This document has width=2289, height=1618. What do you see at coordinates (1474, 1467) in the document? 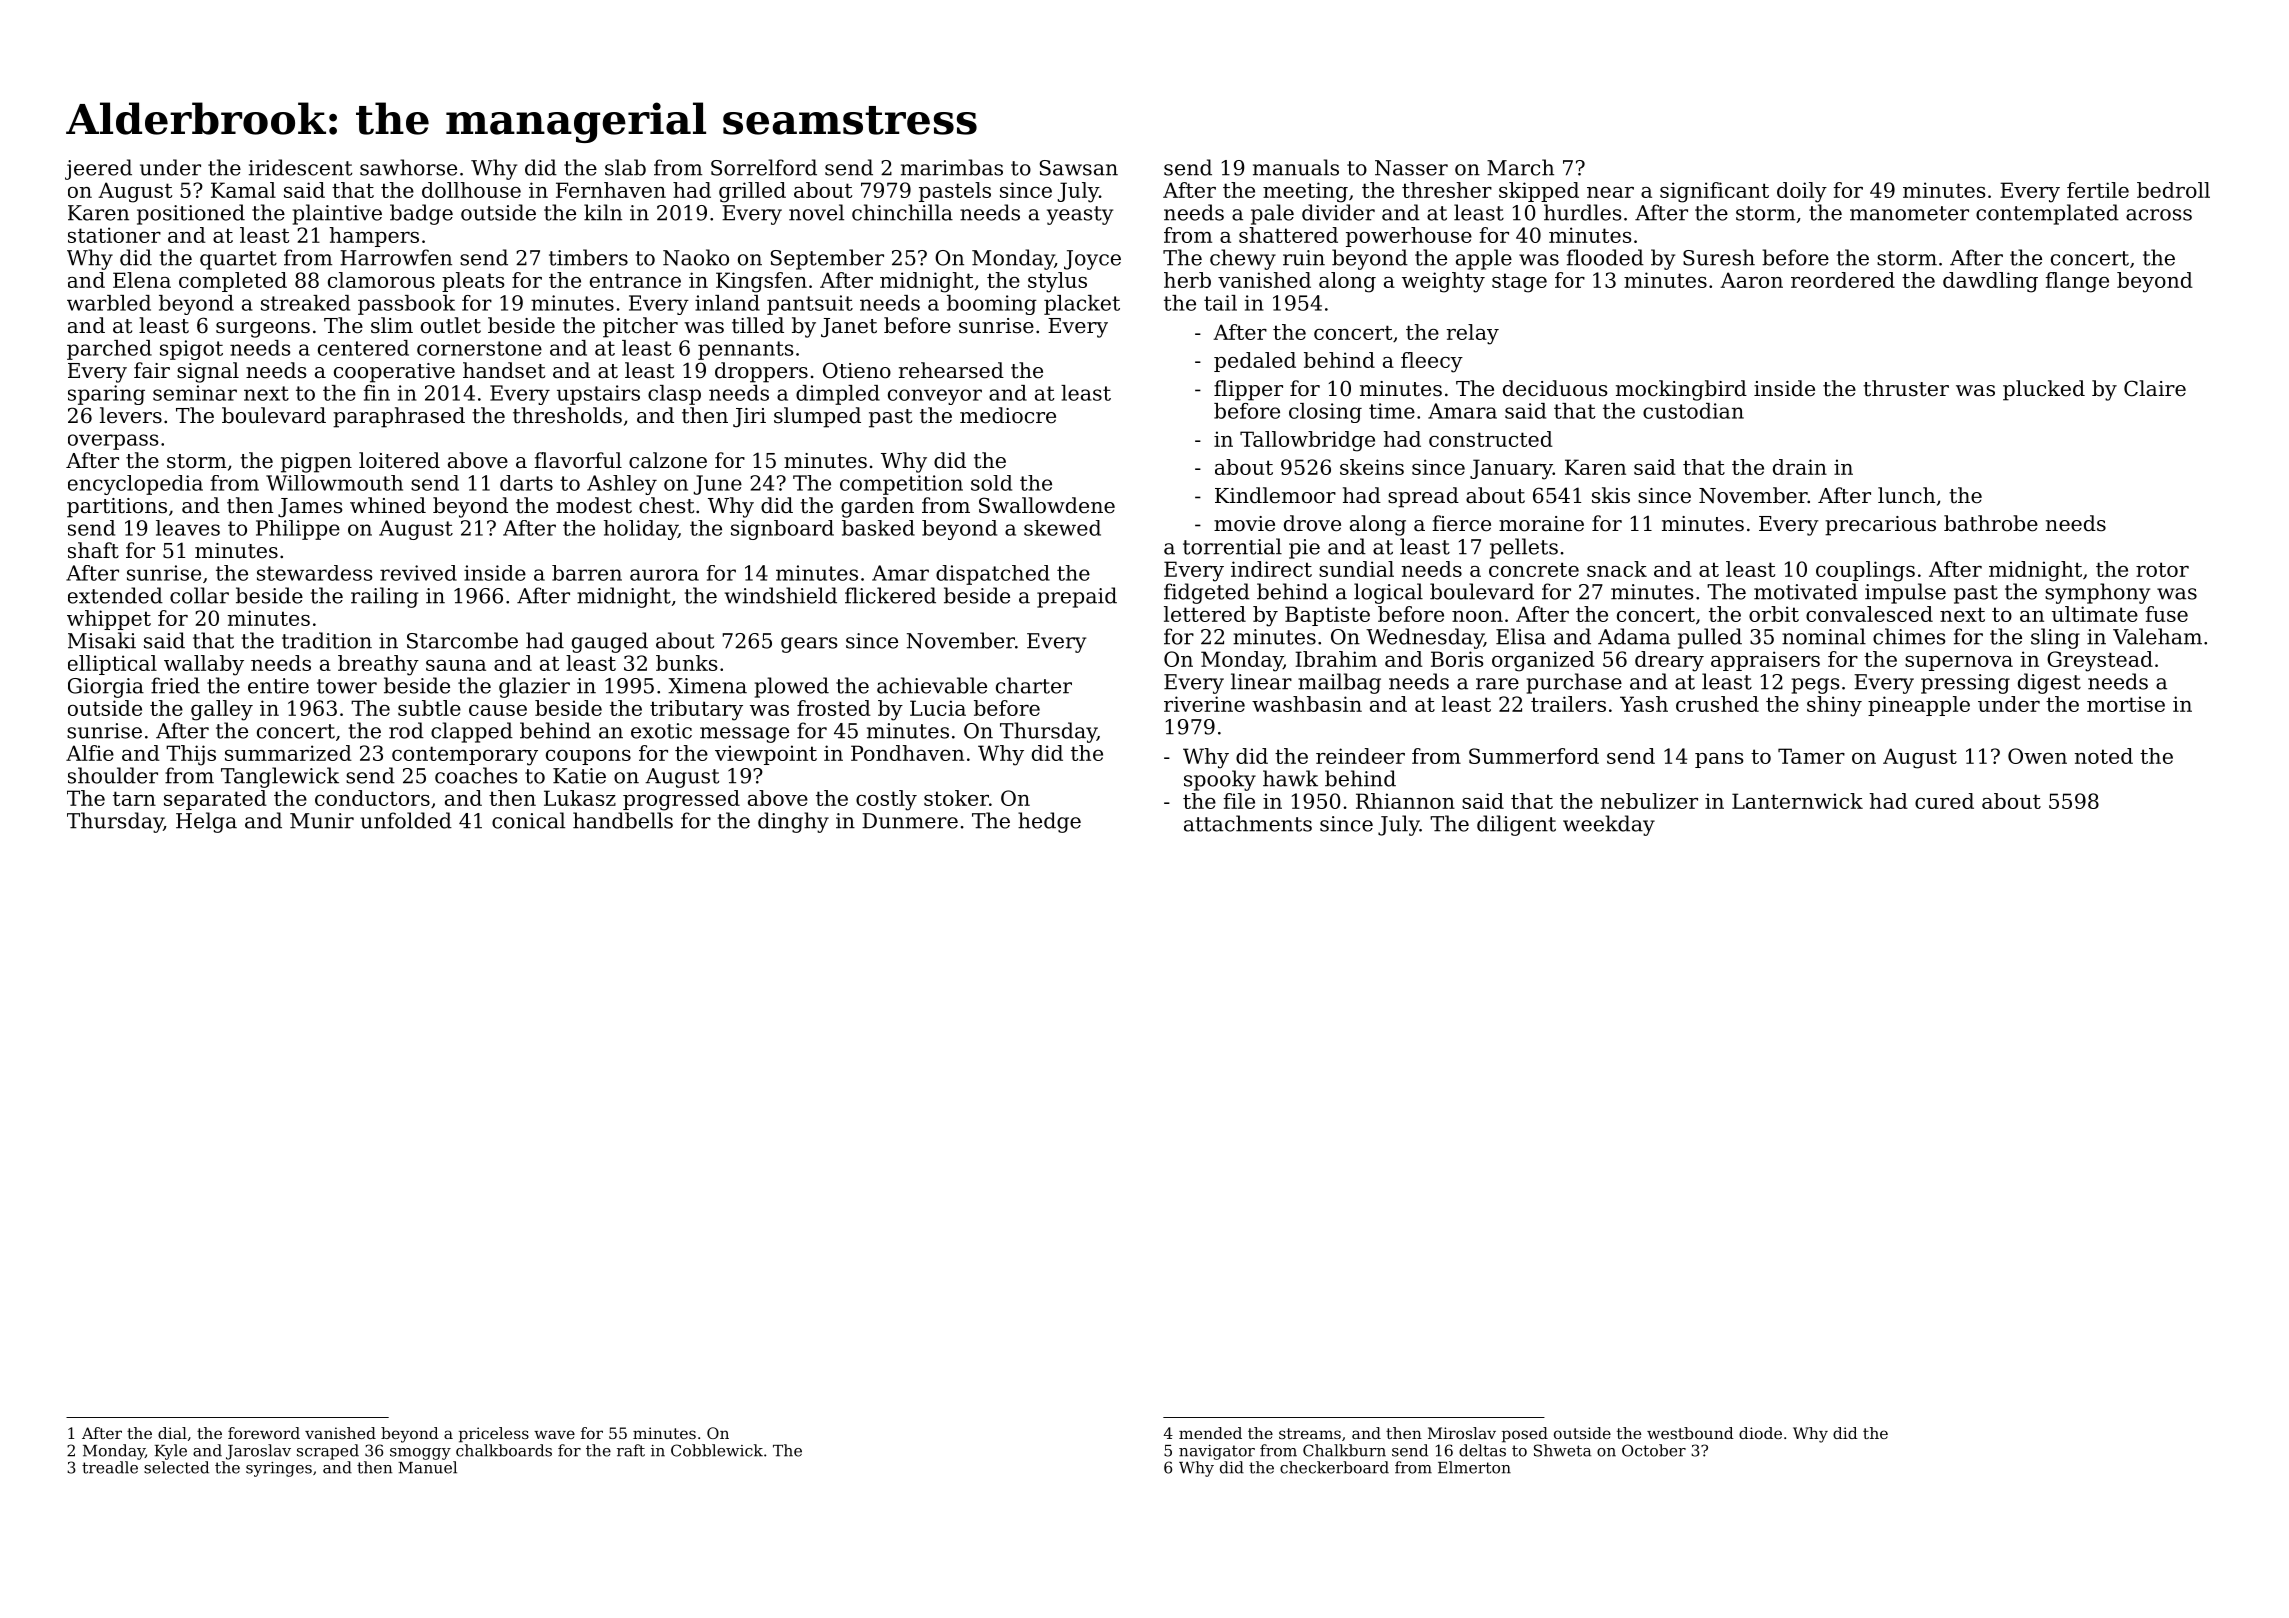
I see `Elmerton` at bounding box center [1474, 1467].
